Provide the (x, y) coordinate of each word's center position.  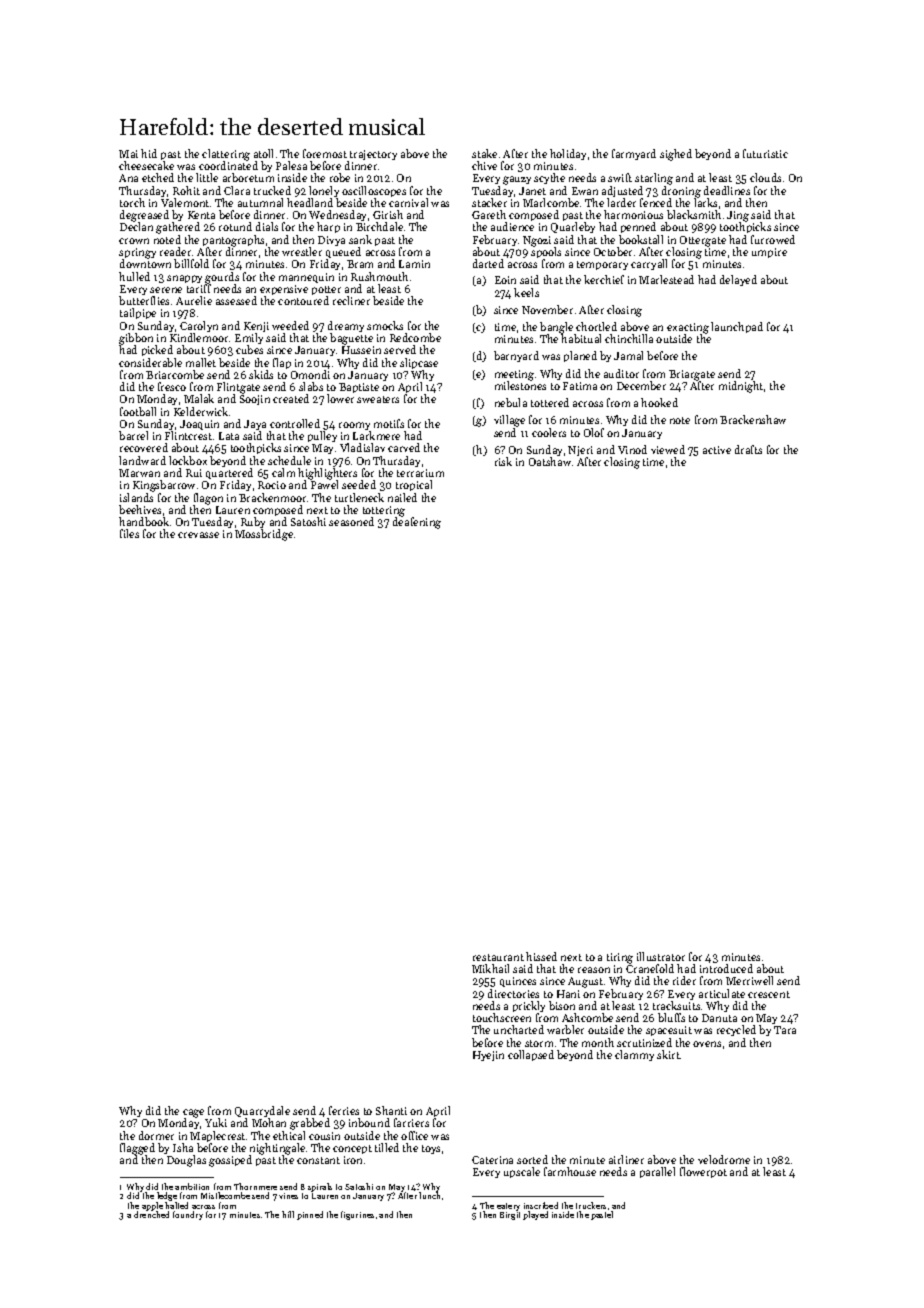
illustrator (661, 956)
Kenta (201, 215)
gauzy (517, 180)
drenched (151, 1215)
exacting (688, 329)
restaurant (498, 957)
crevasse (198, 535)
